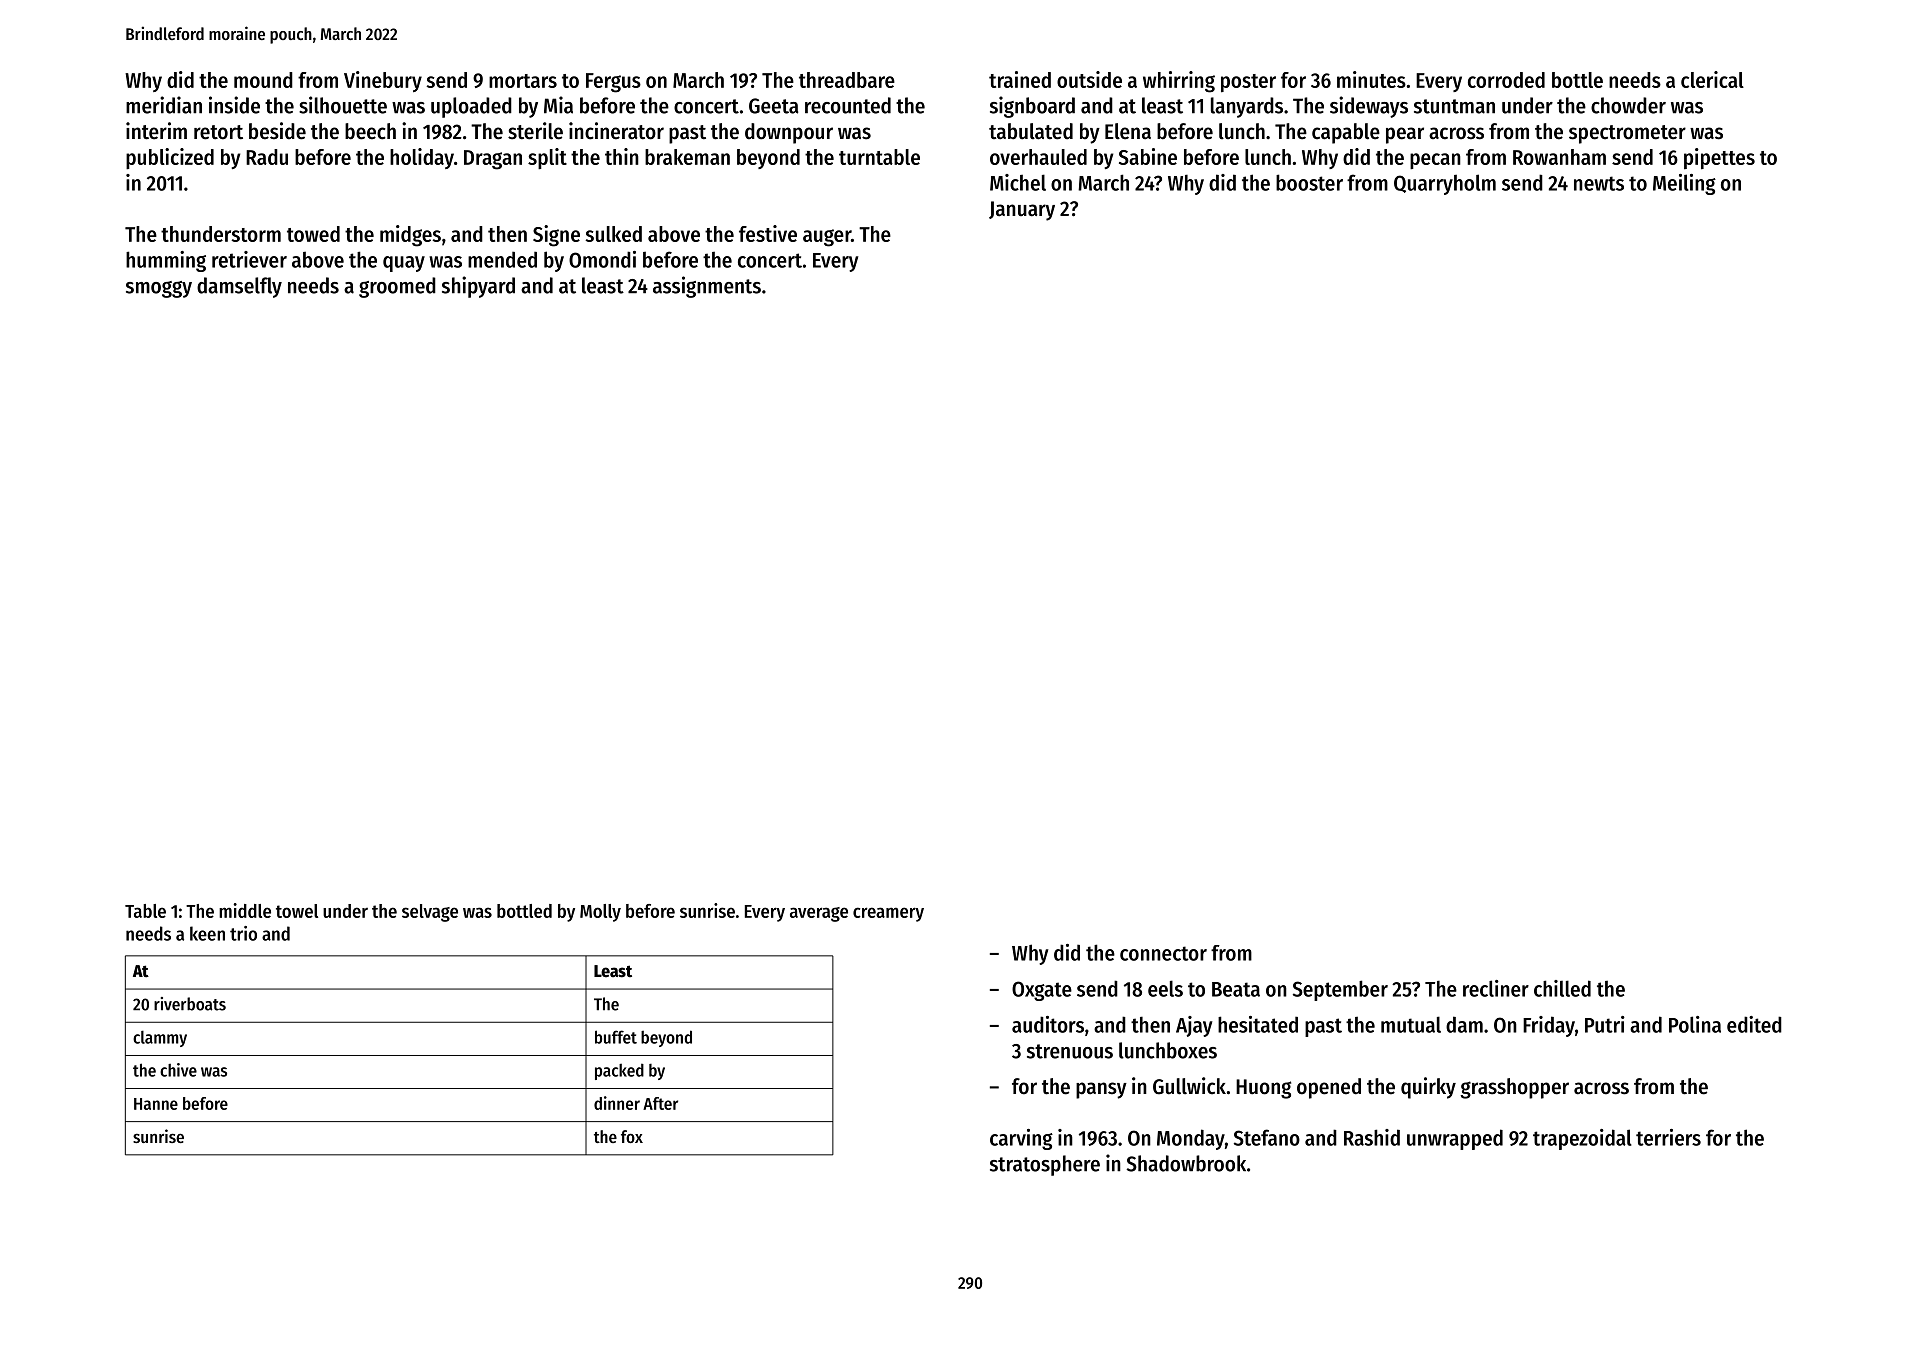 The height and width of the page is (1355, 1916). What do you see at coordinates (1022, 211) in the page?
I see `January` at bounding box center [1022, 211].
